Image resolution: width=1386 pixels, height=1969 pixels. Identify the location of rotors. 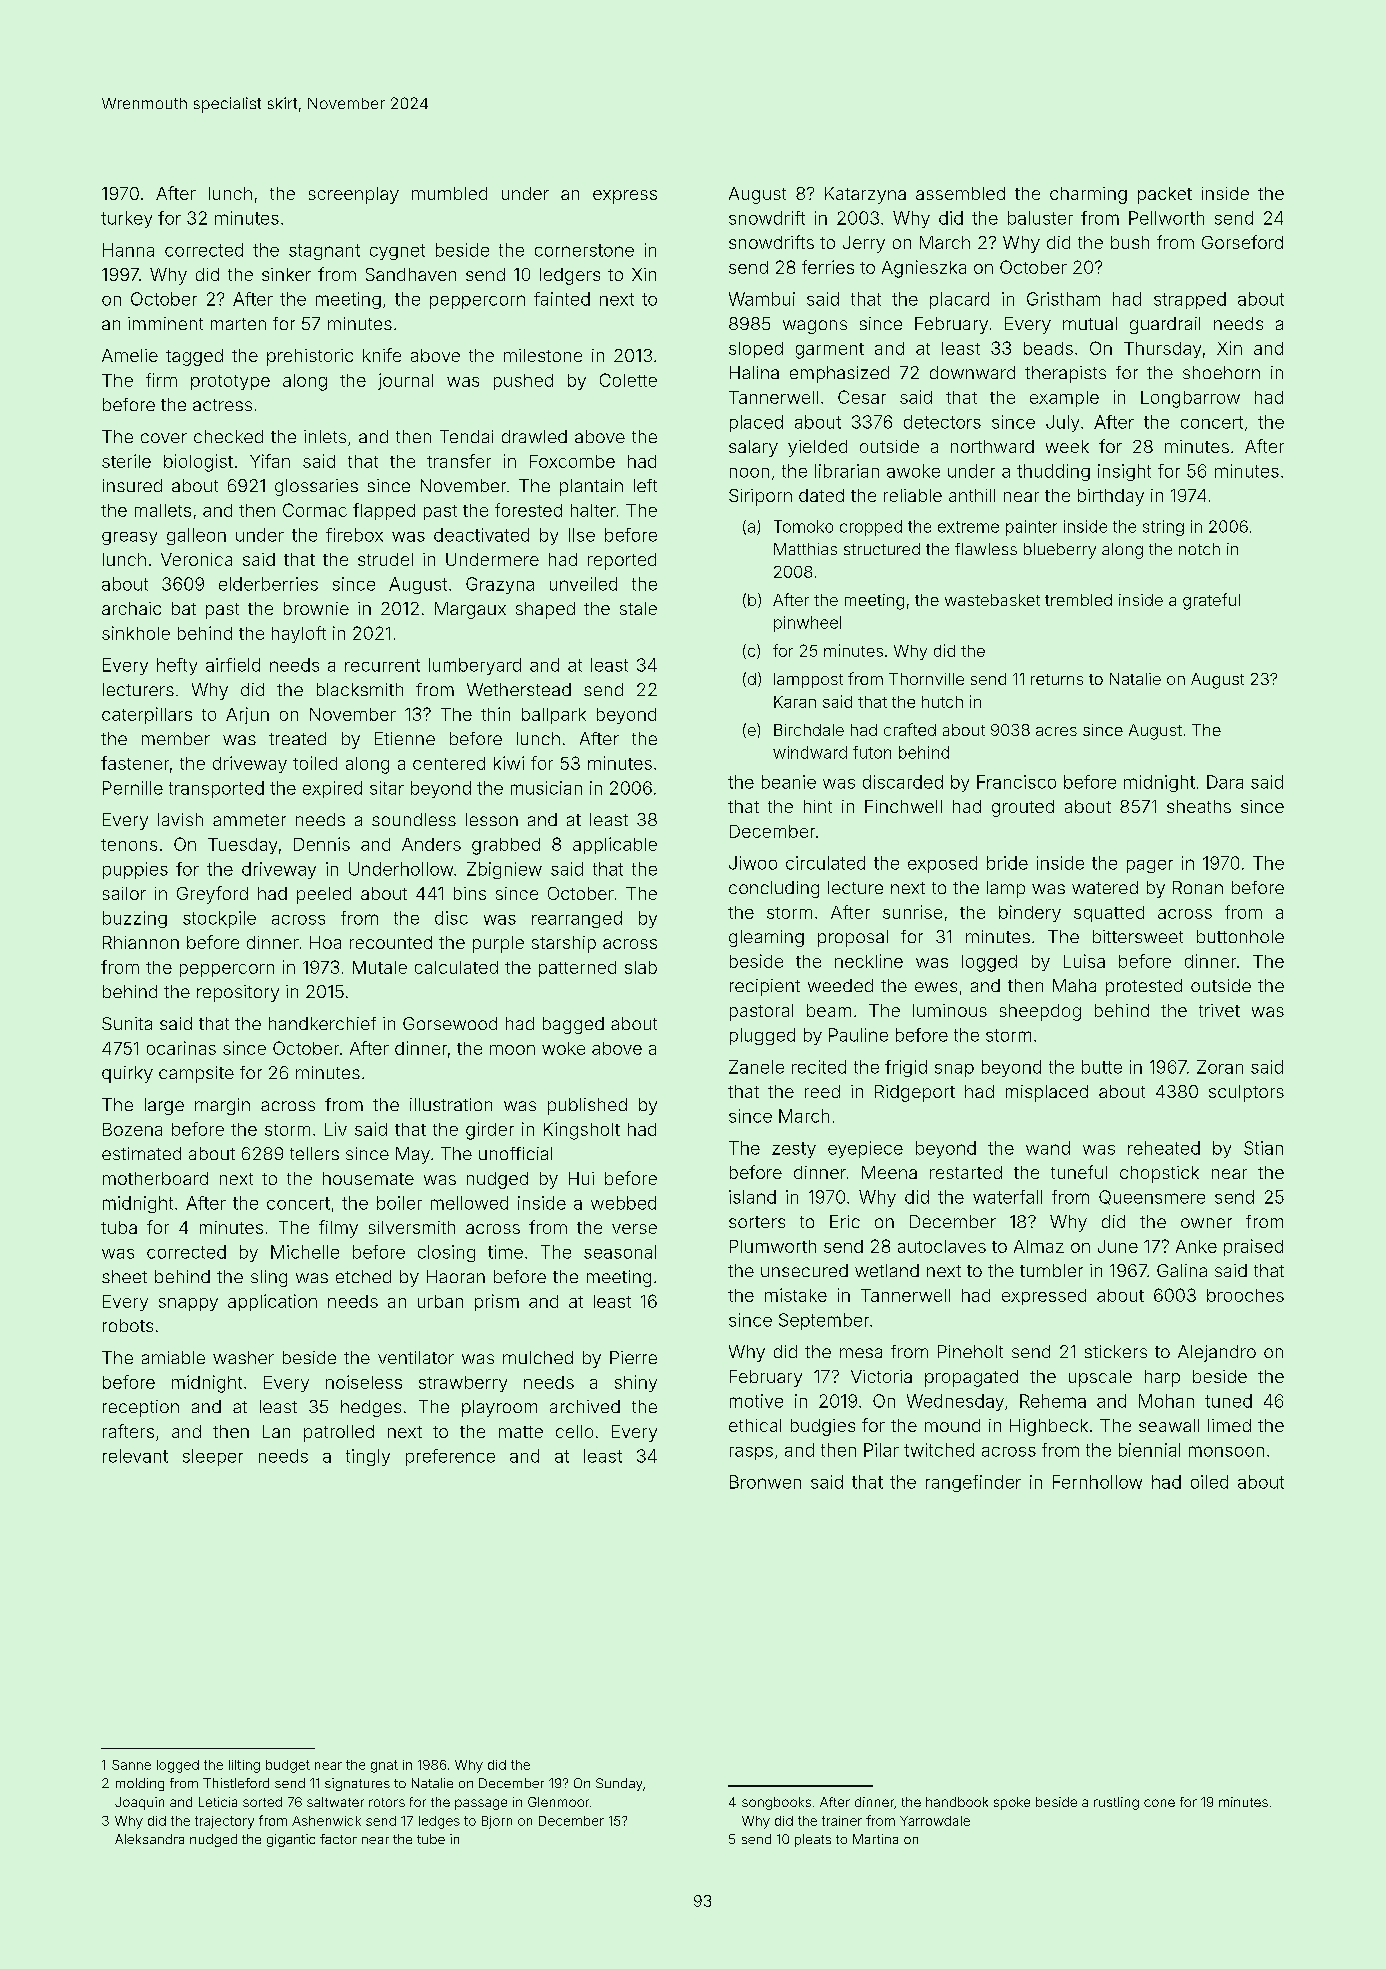
(387, 1802).
